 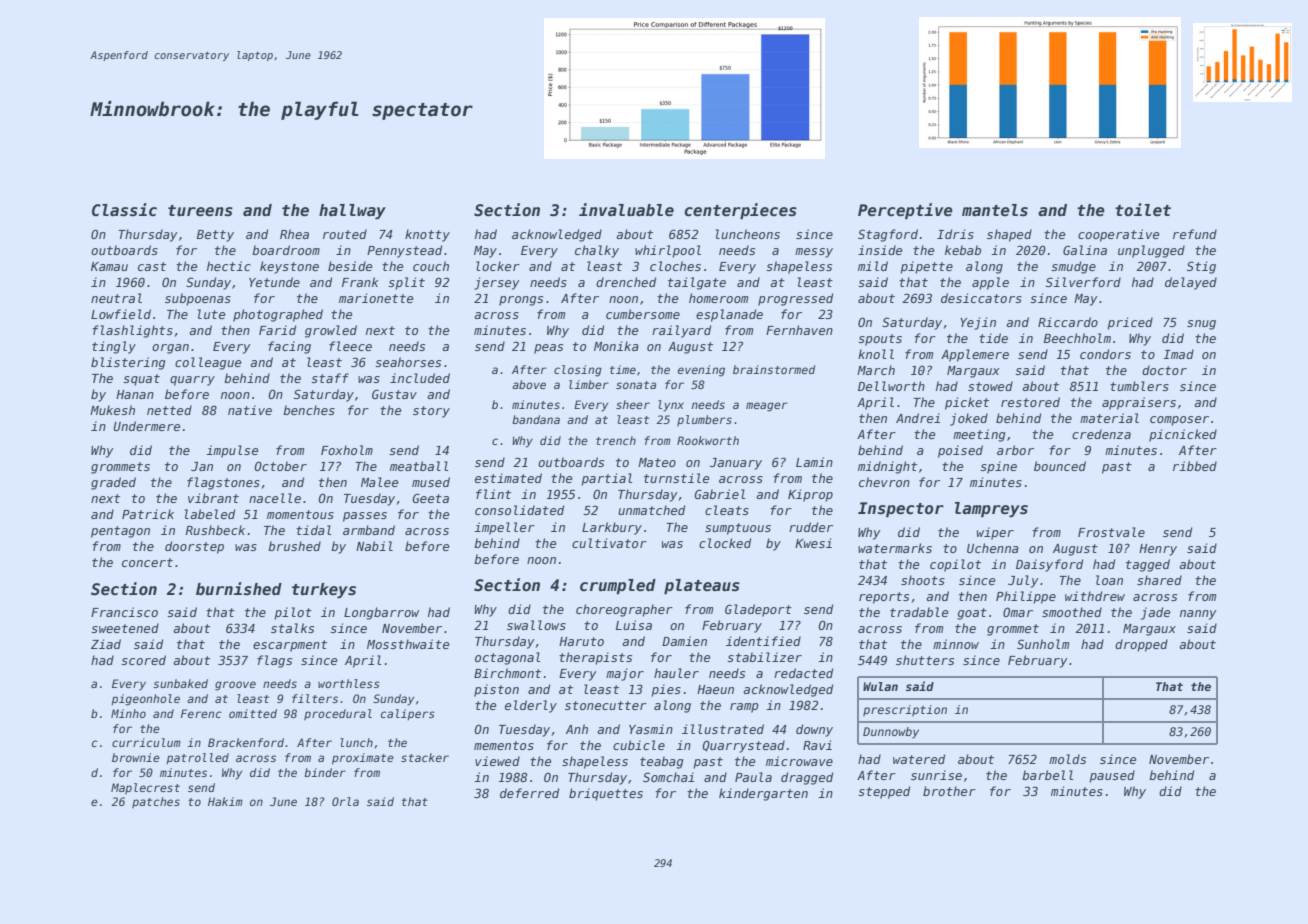 I want to click on procedural, so click(x=338, y=714).
